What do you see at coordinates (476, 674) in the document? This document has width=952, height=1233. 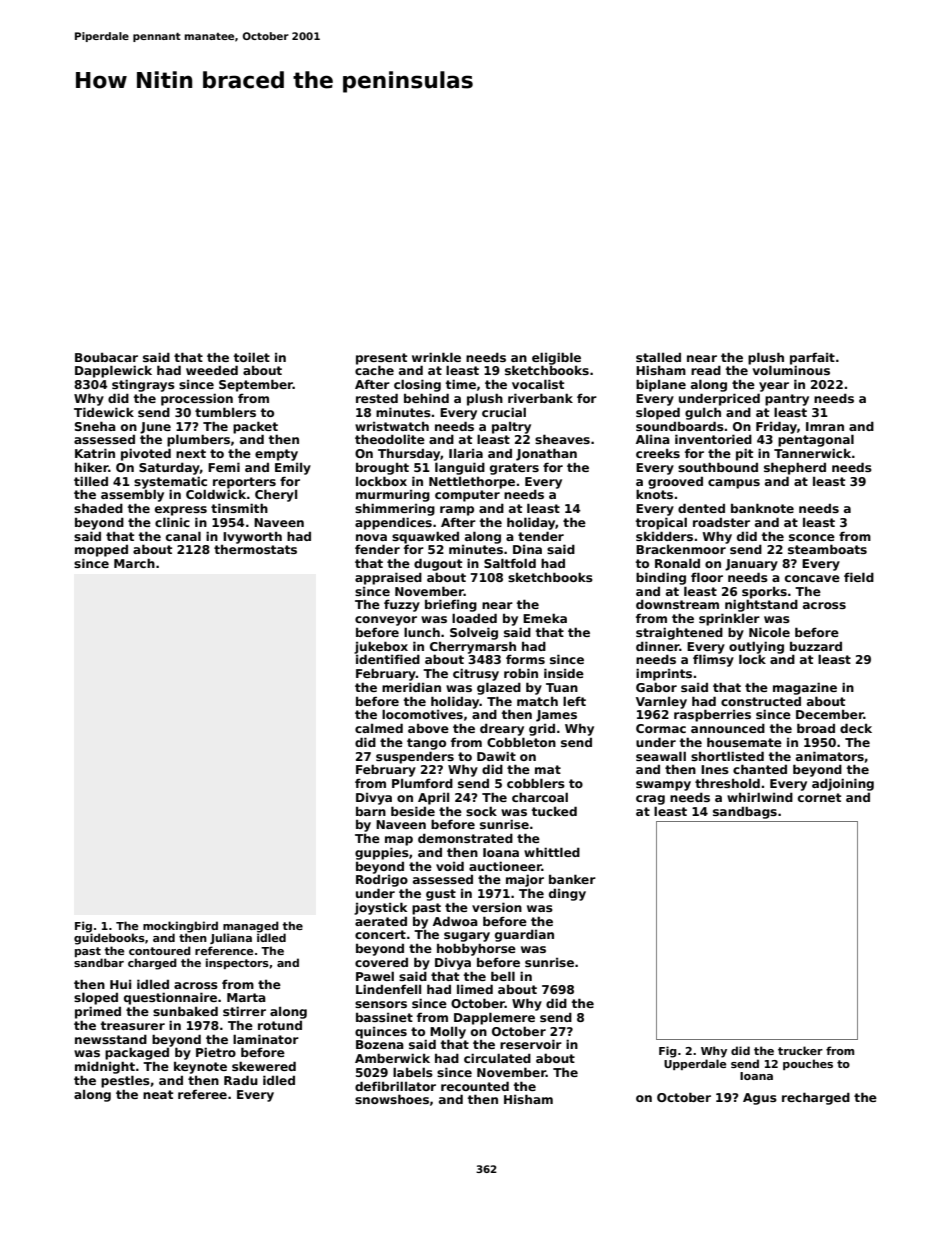 I see `citrusy` at bounding box center [476, 674].
